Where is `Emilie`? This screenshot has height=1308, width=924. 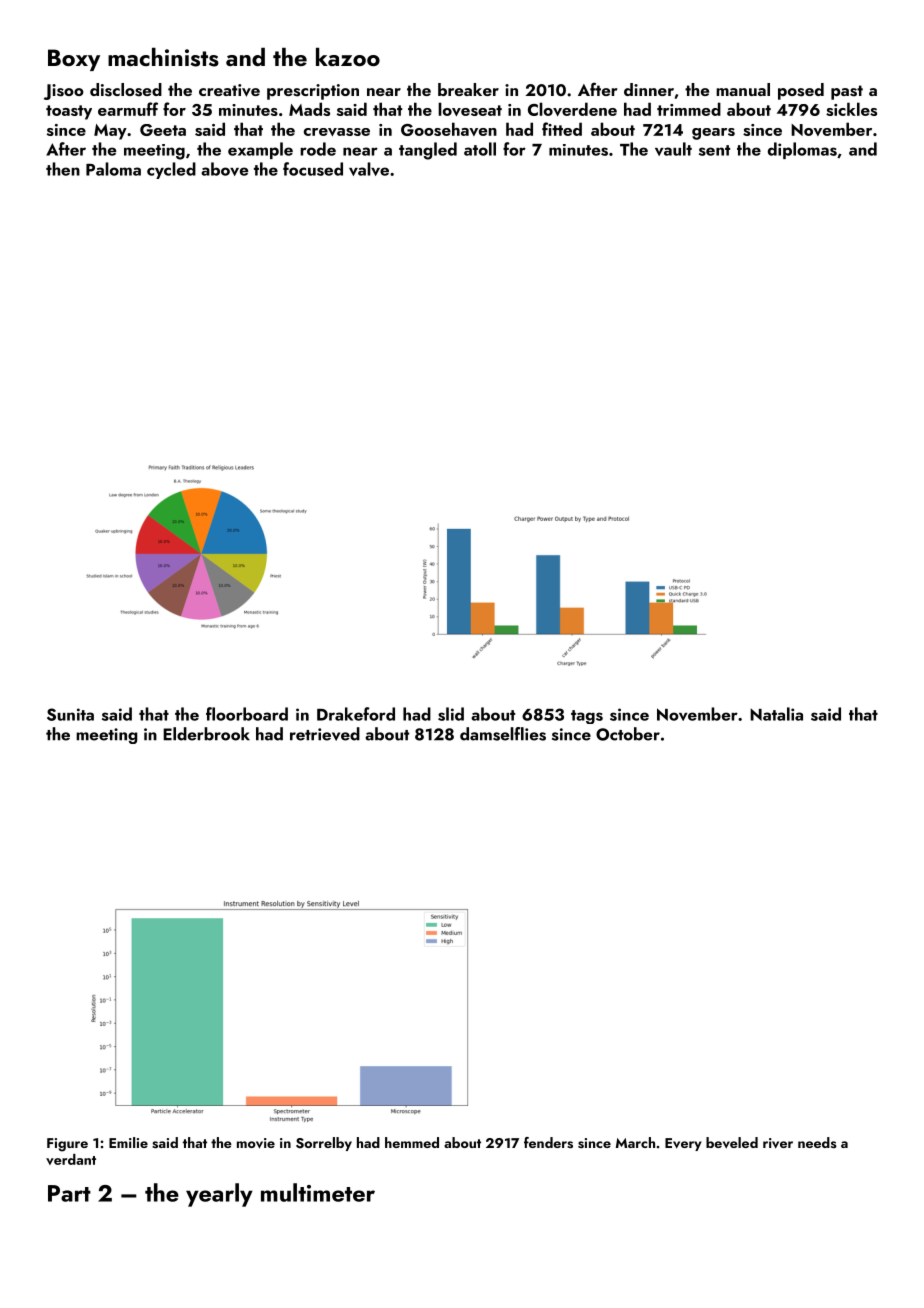 Emilie is located at coordinates (128, 1142).
